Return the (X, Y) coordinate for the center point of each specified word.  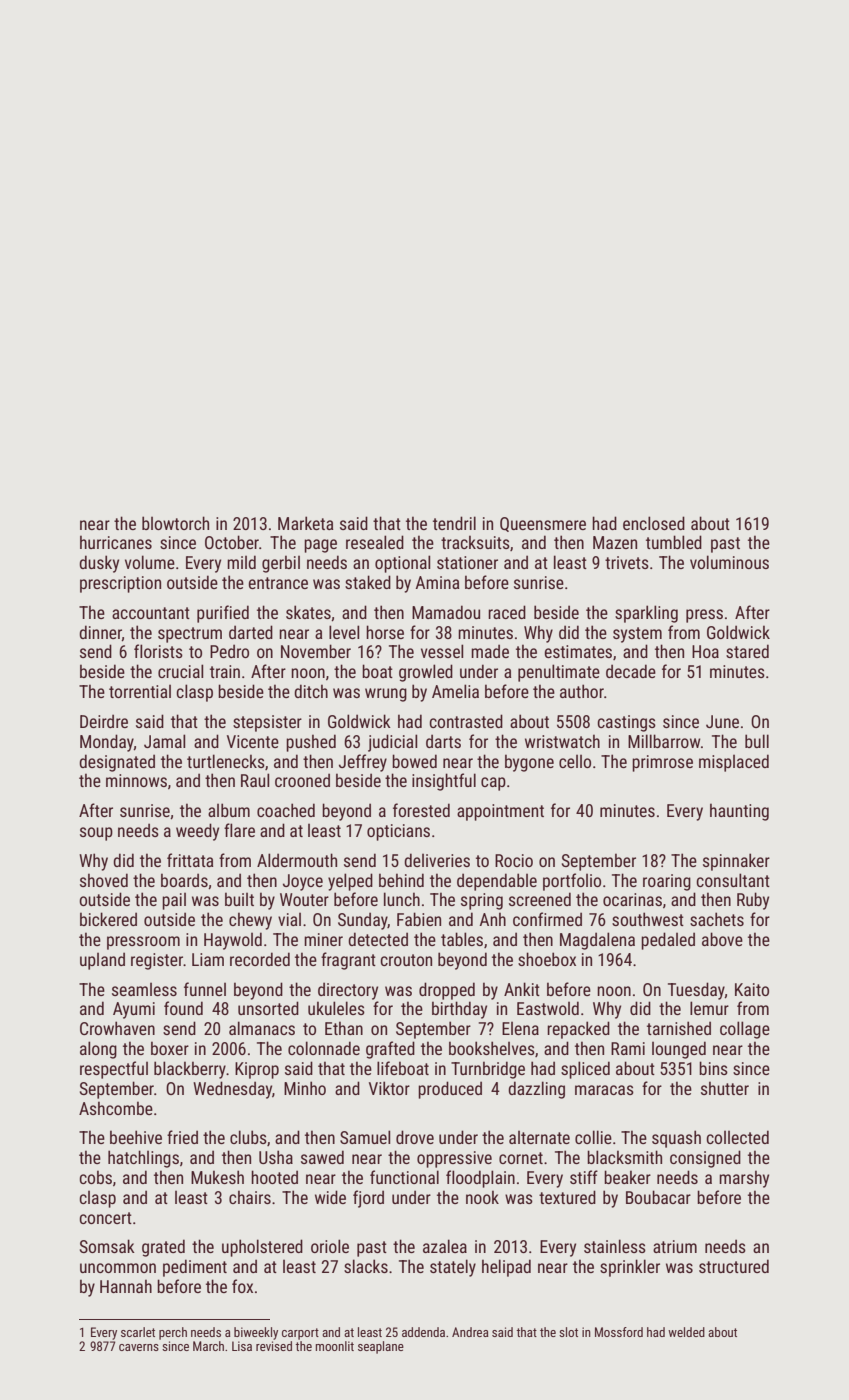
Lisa (242, 1346)
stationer (467, 562)
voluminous (729, 562)
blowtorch (175, 523)
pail (174, 901)
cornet (521, 1158)
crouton (406, 960)
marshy (744, 1179)
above (722, 939)
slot (568, 1332)
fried (182, 1137)
